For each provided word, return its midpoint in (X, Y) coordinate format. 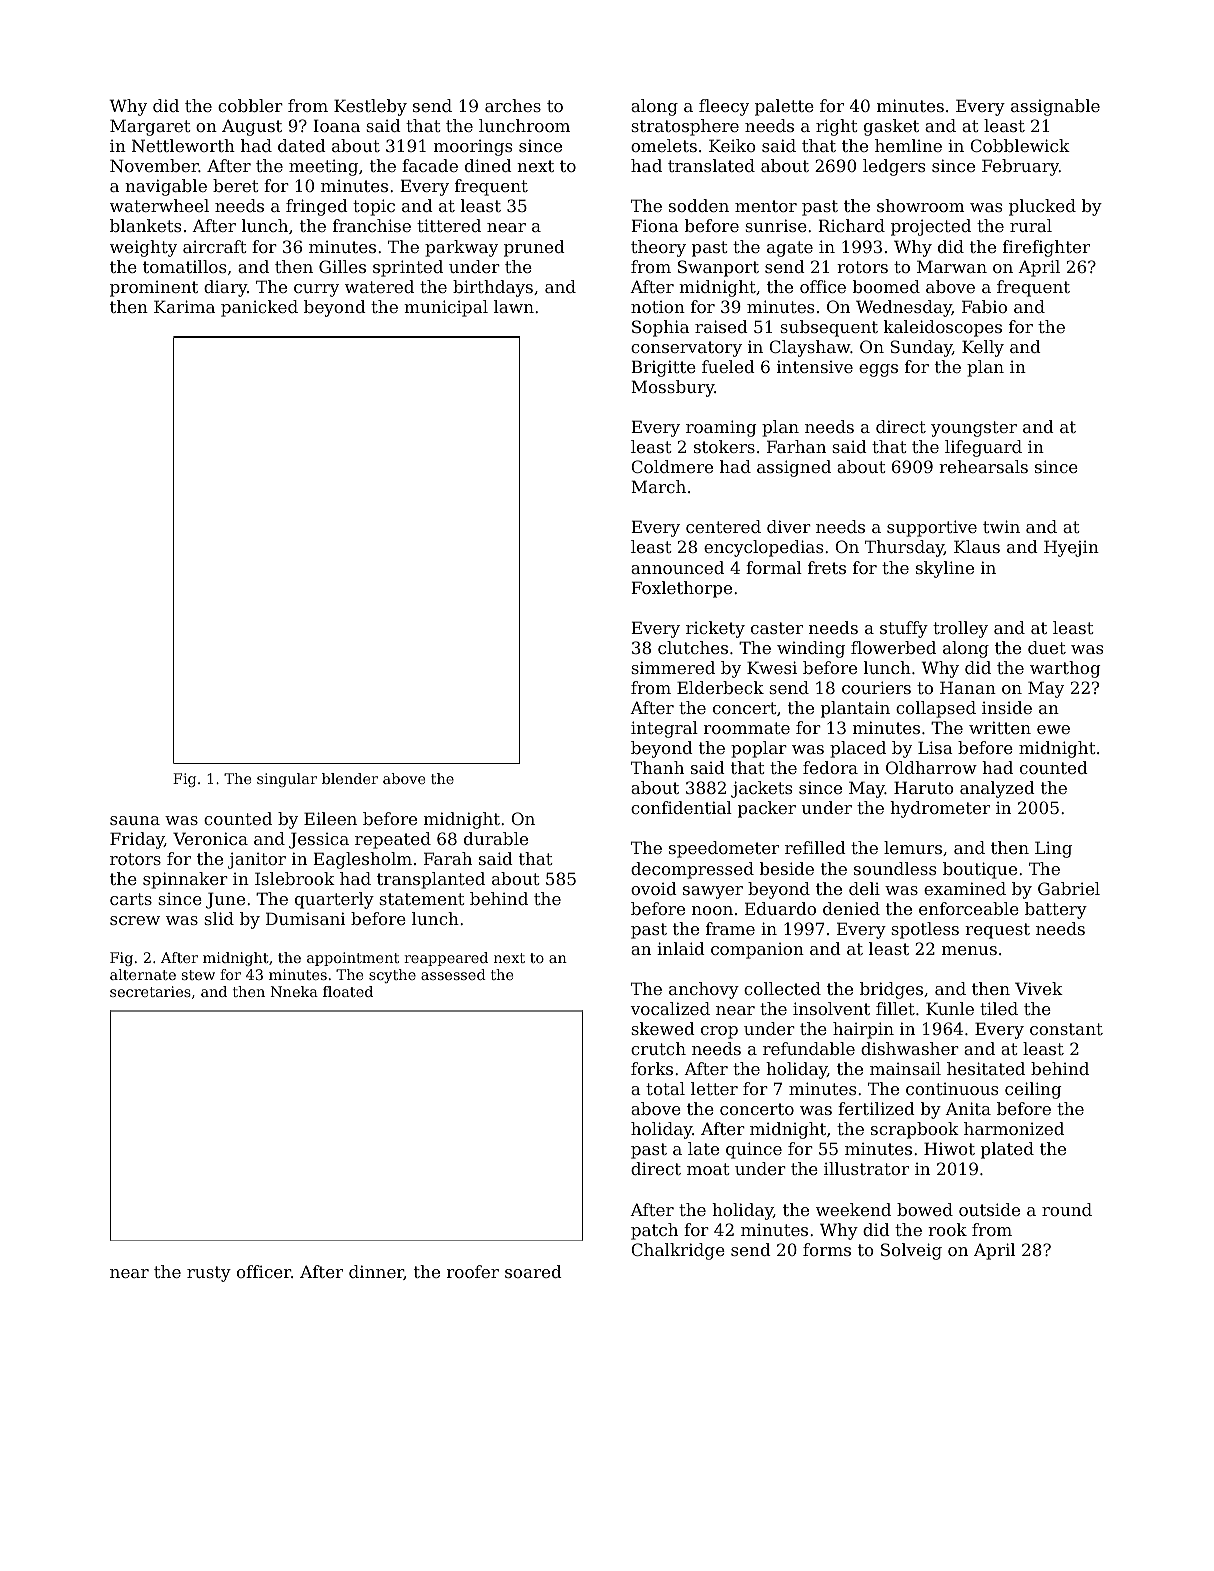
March (658, 486)
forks (652, 1068)
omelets (664, 145)
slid (219, 918)
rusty (209, 1274)
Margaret (150, 127)
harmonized (1014, 1128)
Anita (968, 1108)
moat (708, 1169)
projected (931, 227)
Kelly (983, 348)
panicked (259, 308)
